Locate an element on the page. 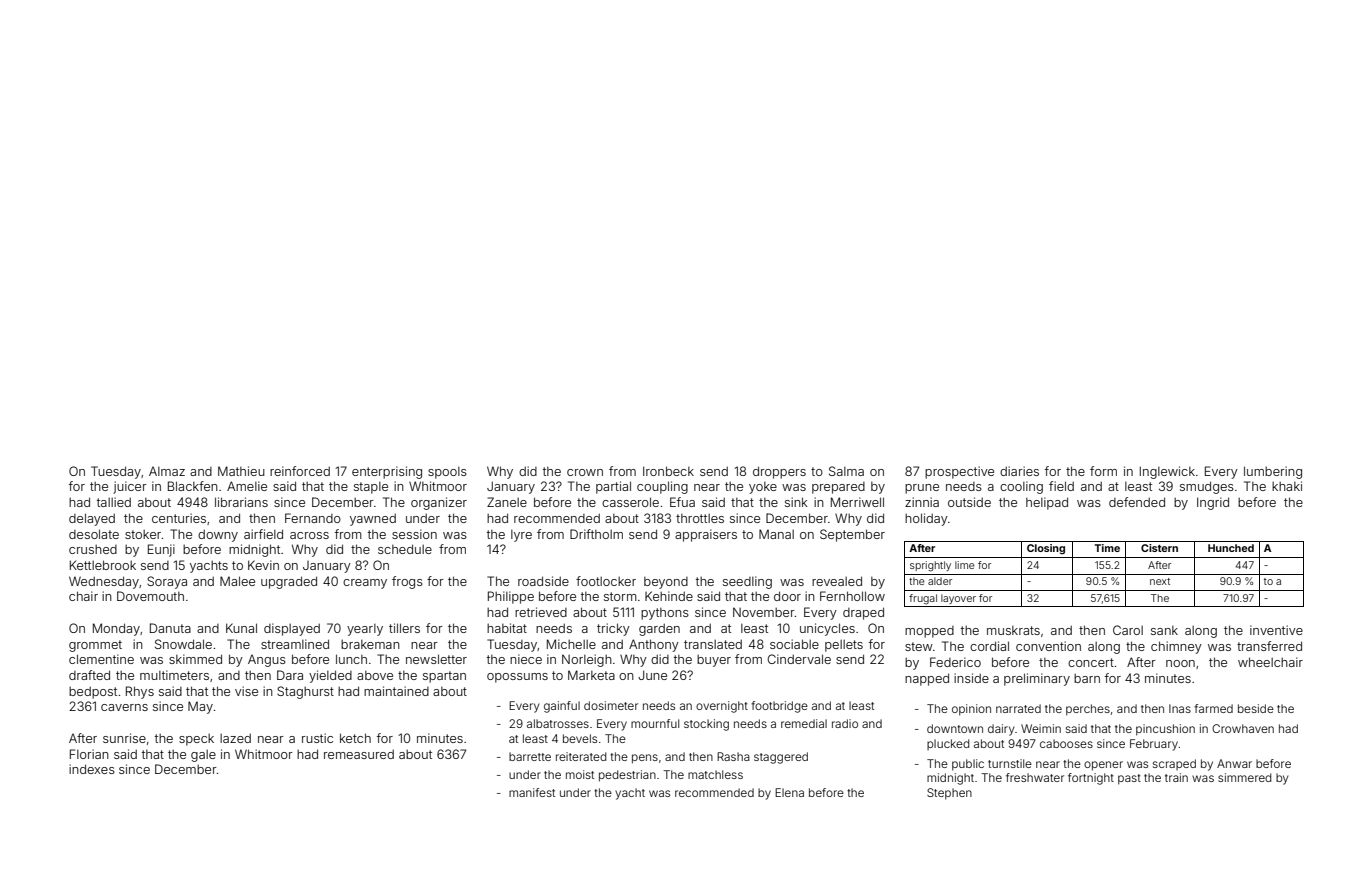 The height and width of the image is (887, 1372). perches is located at coordinates (1088, 710).
